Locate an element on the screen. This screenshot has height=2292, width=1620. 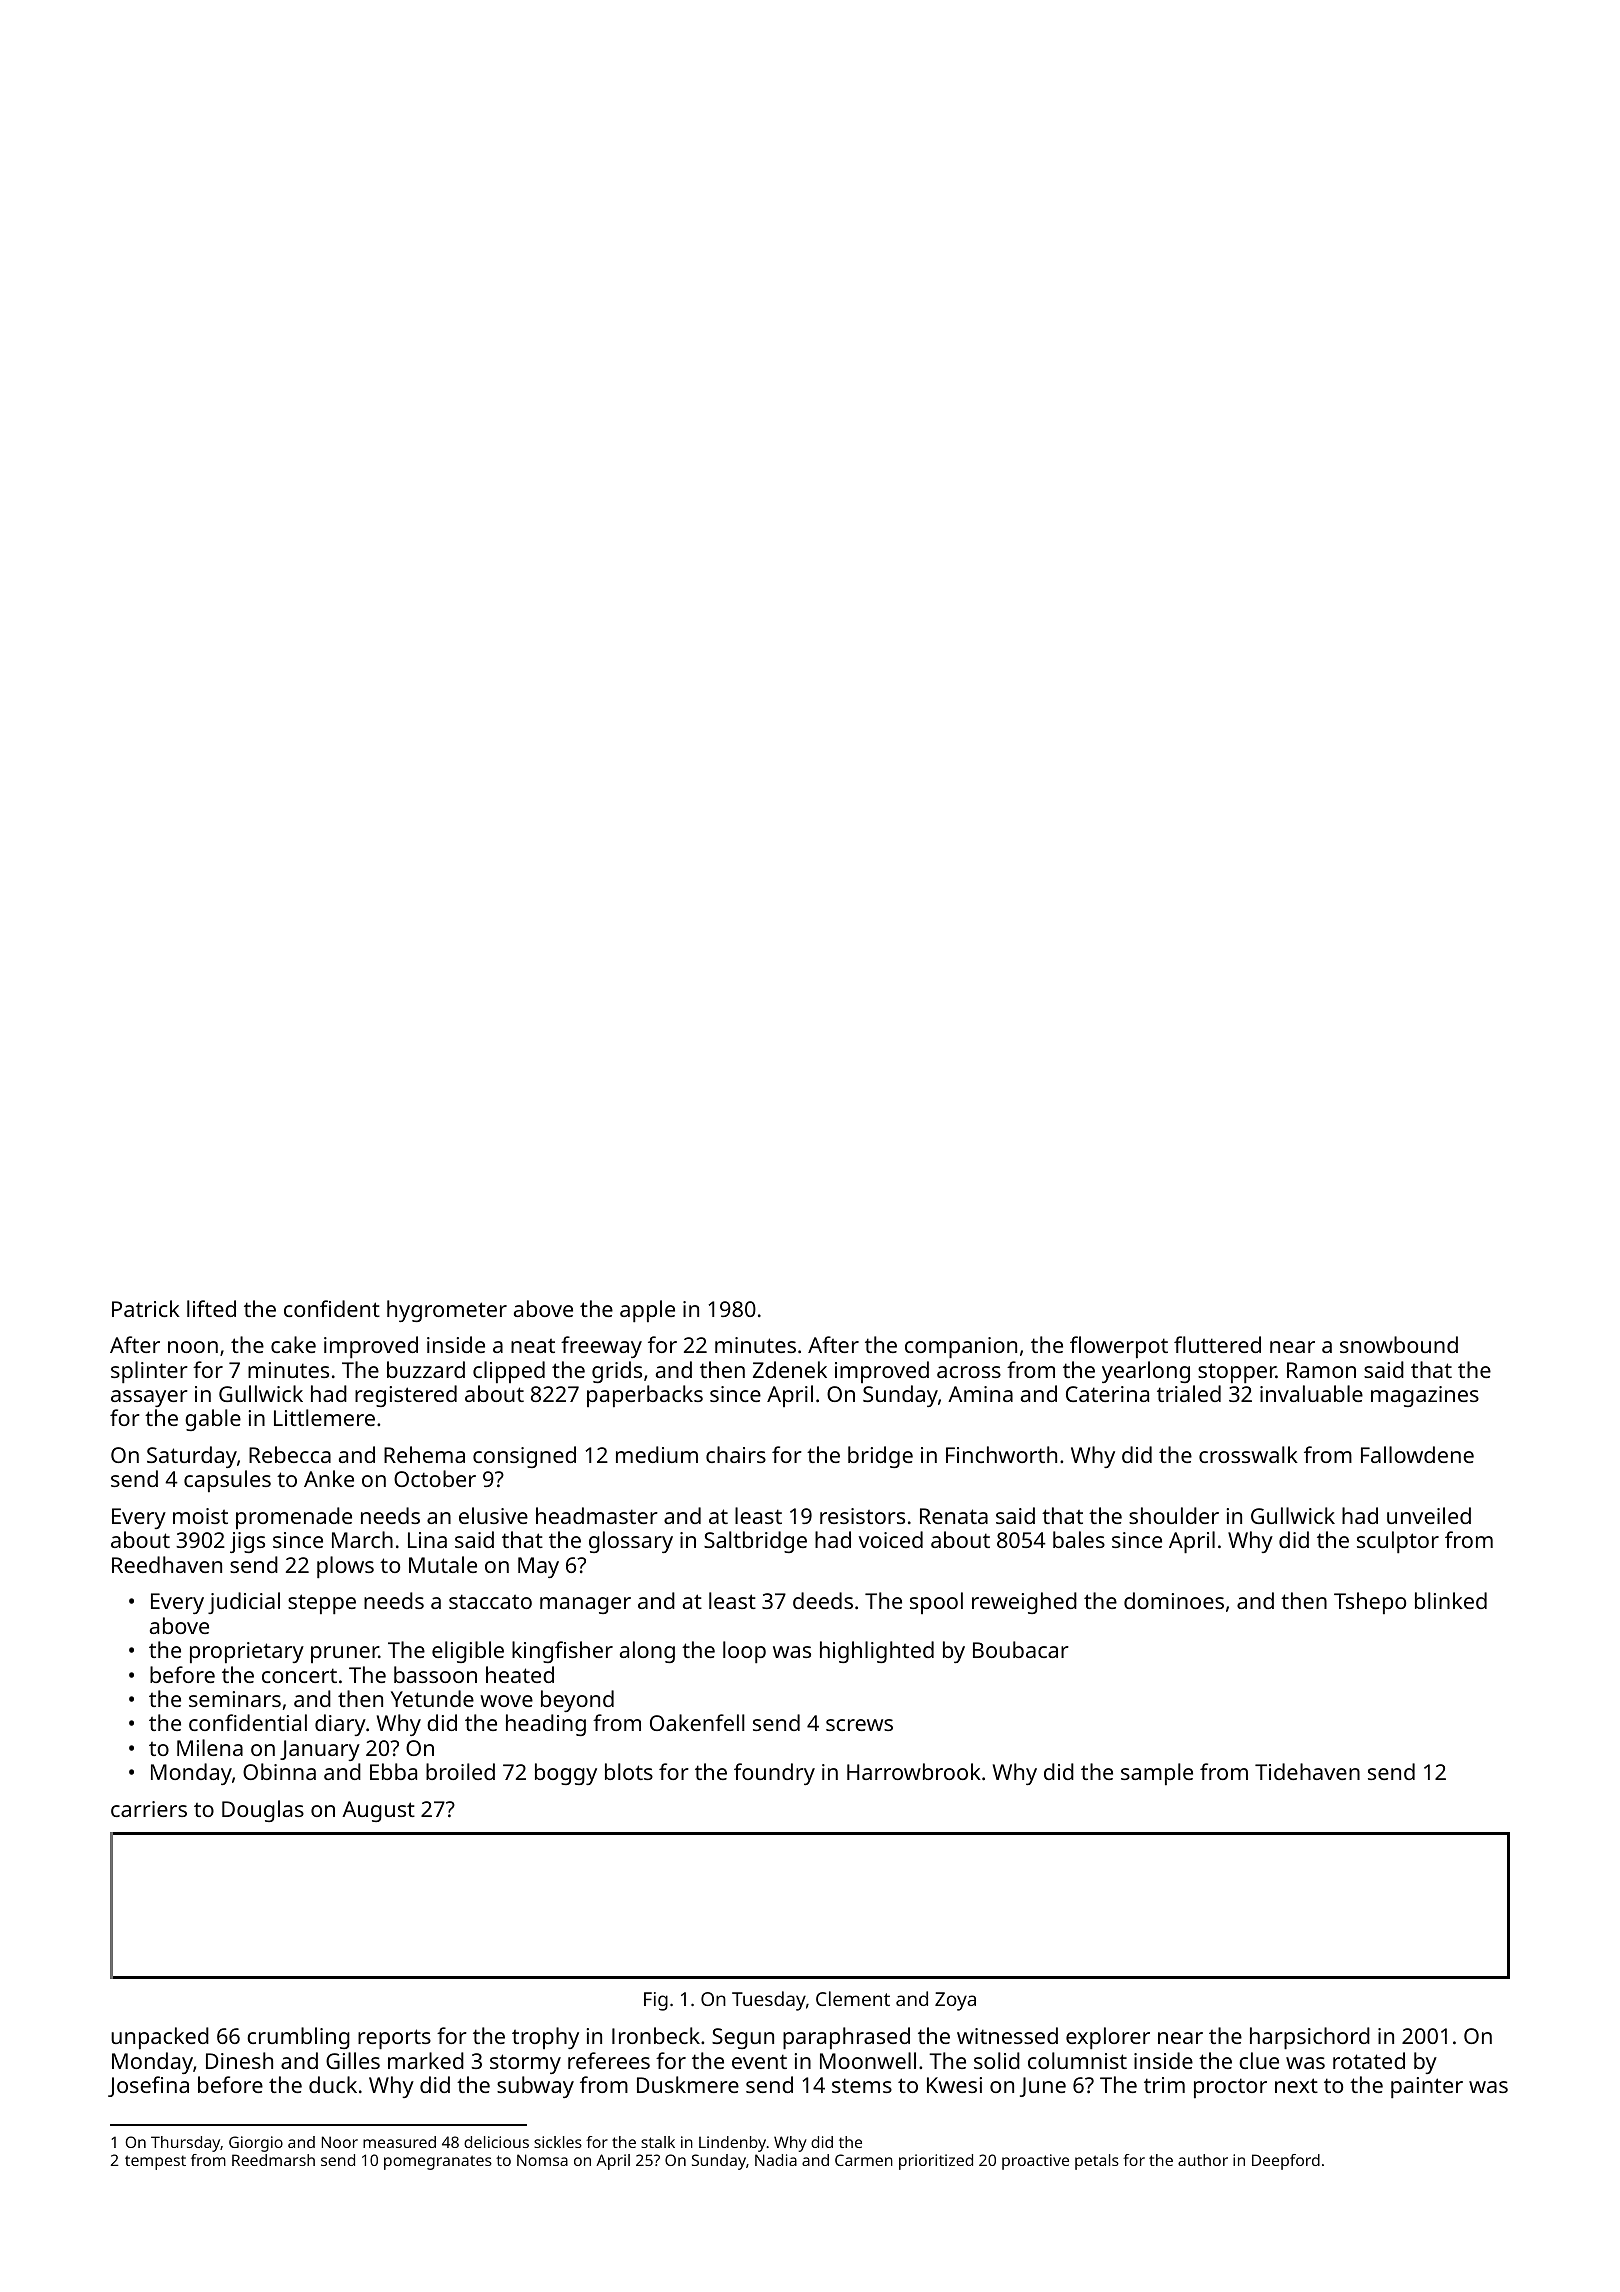
screws is located at coordinates (859, 1725).
